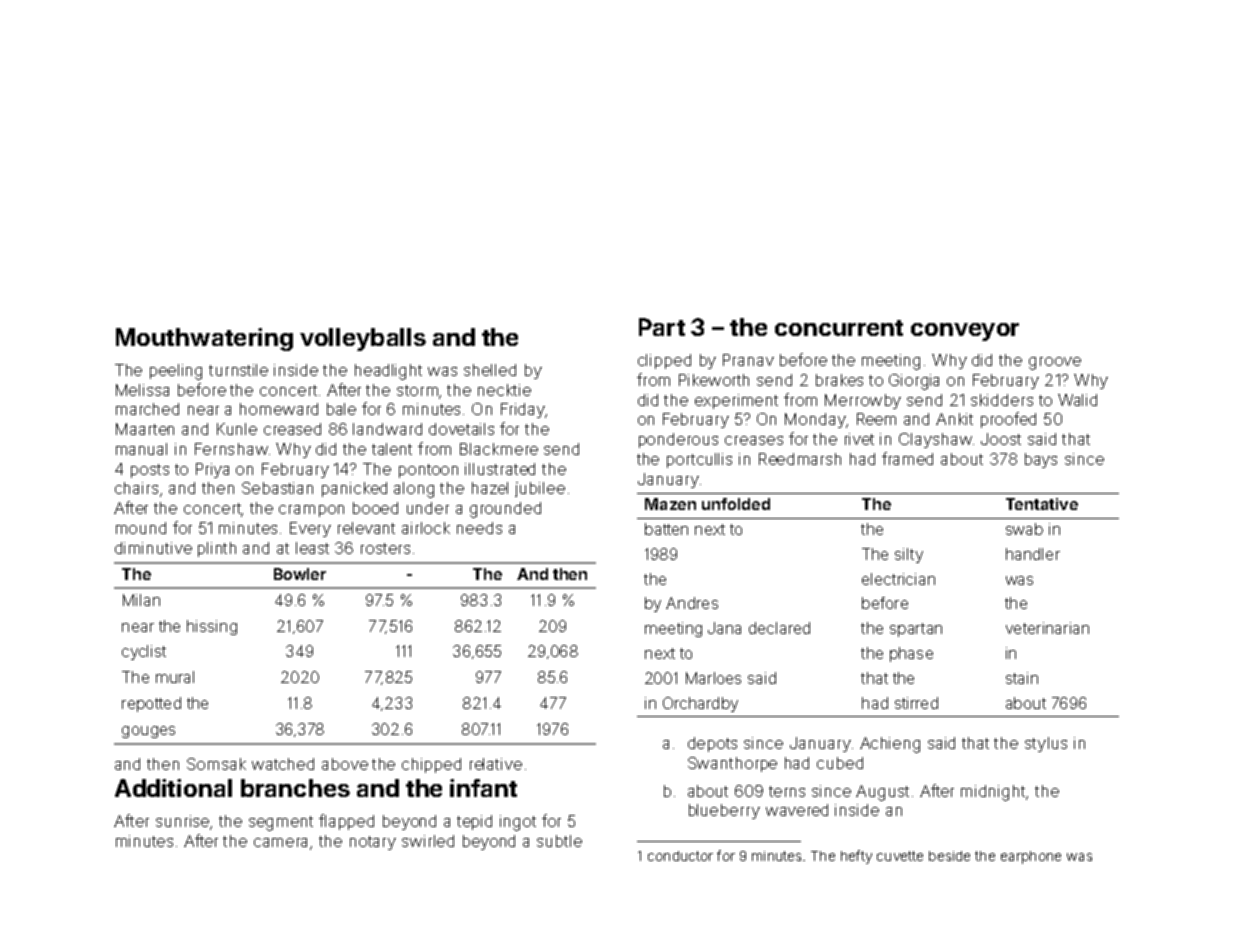 This screenshot has width=1233, height=952. I want to click on Joost, so click(1001, 439).
